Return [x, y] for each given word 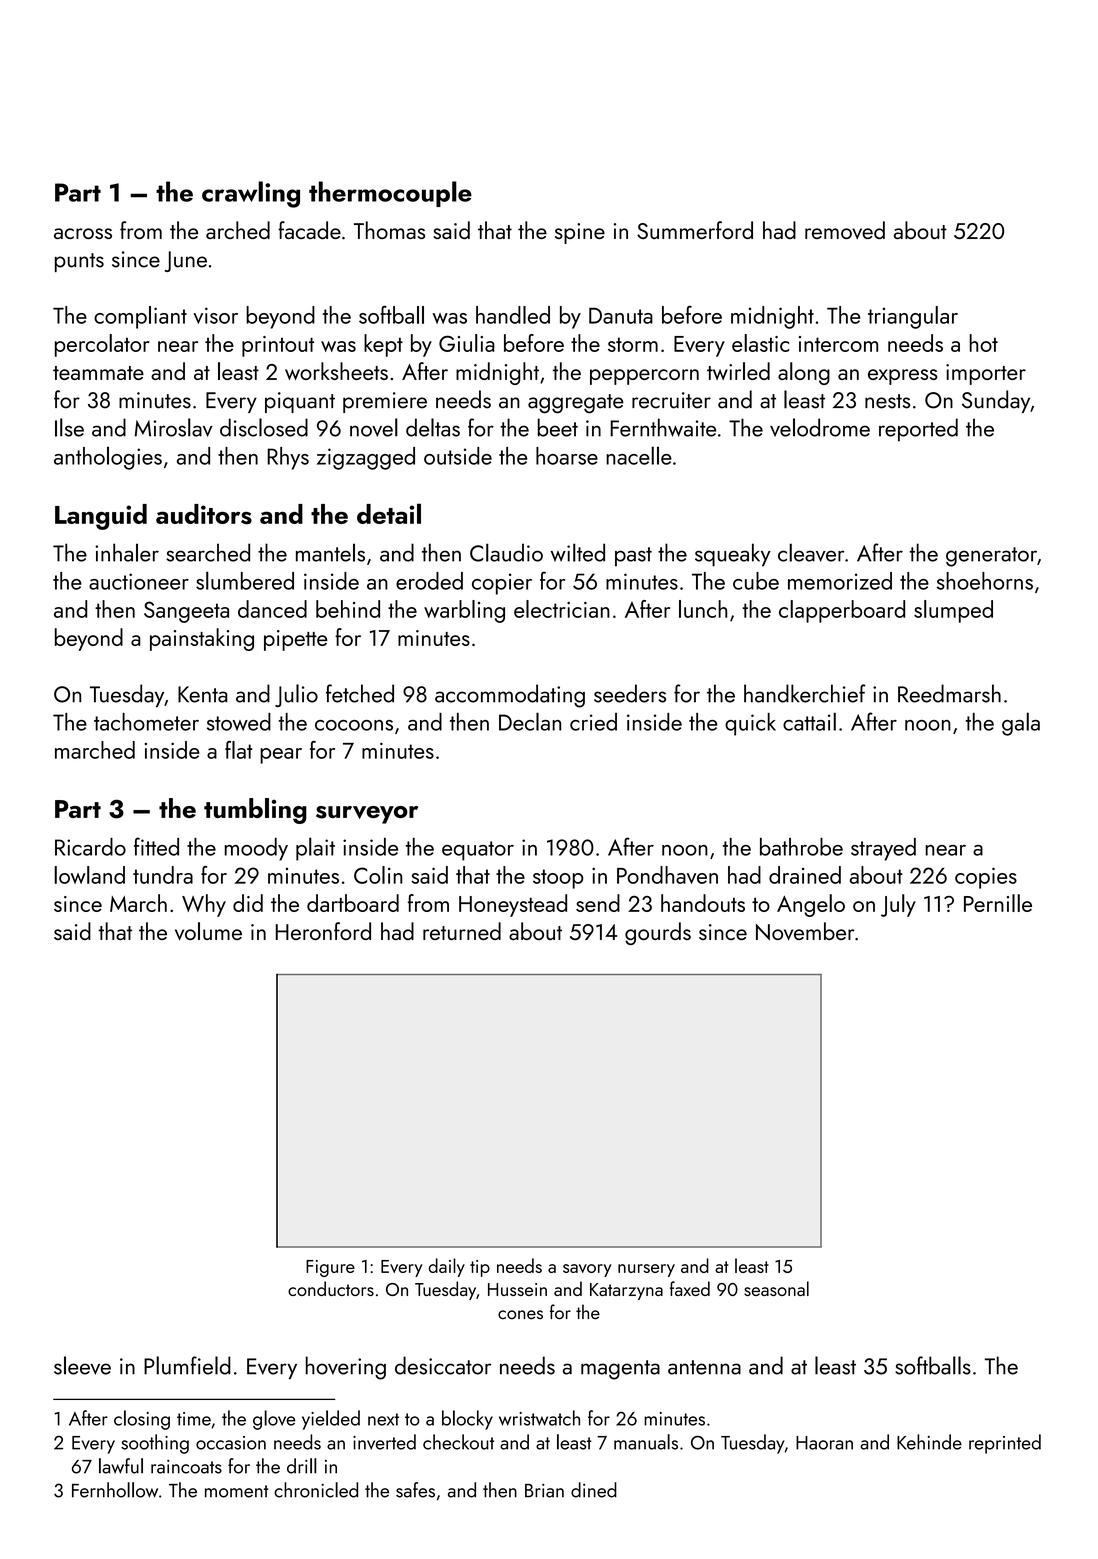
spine [580, 233]
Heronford [323, 931]
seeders [630, 693]
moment [236, 1491]
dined [594, 1490]
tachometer [146, 722]
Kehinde [929, 1442]
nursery [646, 1270]
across [83, 233]
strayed [883, 849]
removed [845, 230]
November [805, 931]
